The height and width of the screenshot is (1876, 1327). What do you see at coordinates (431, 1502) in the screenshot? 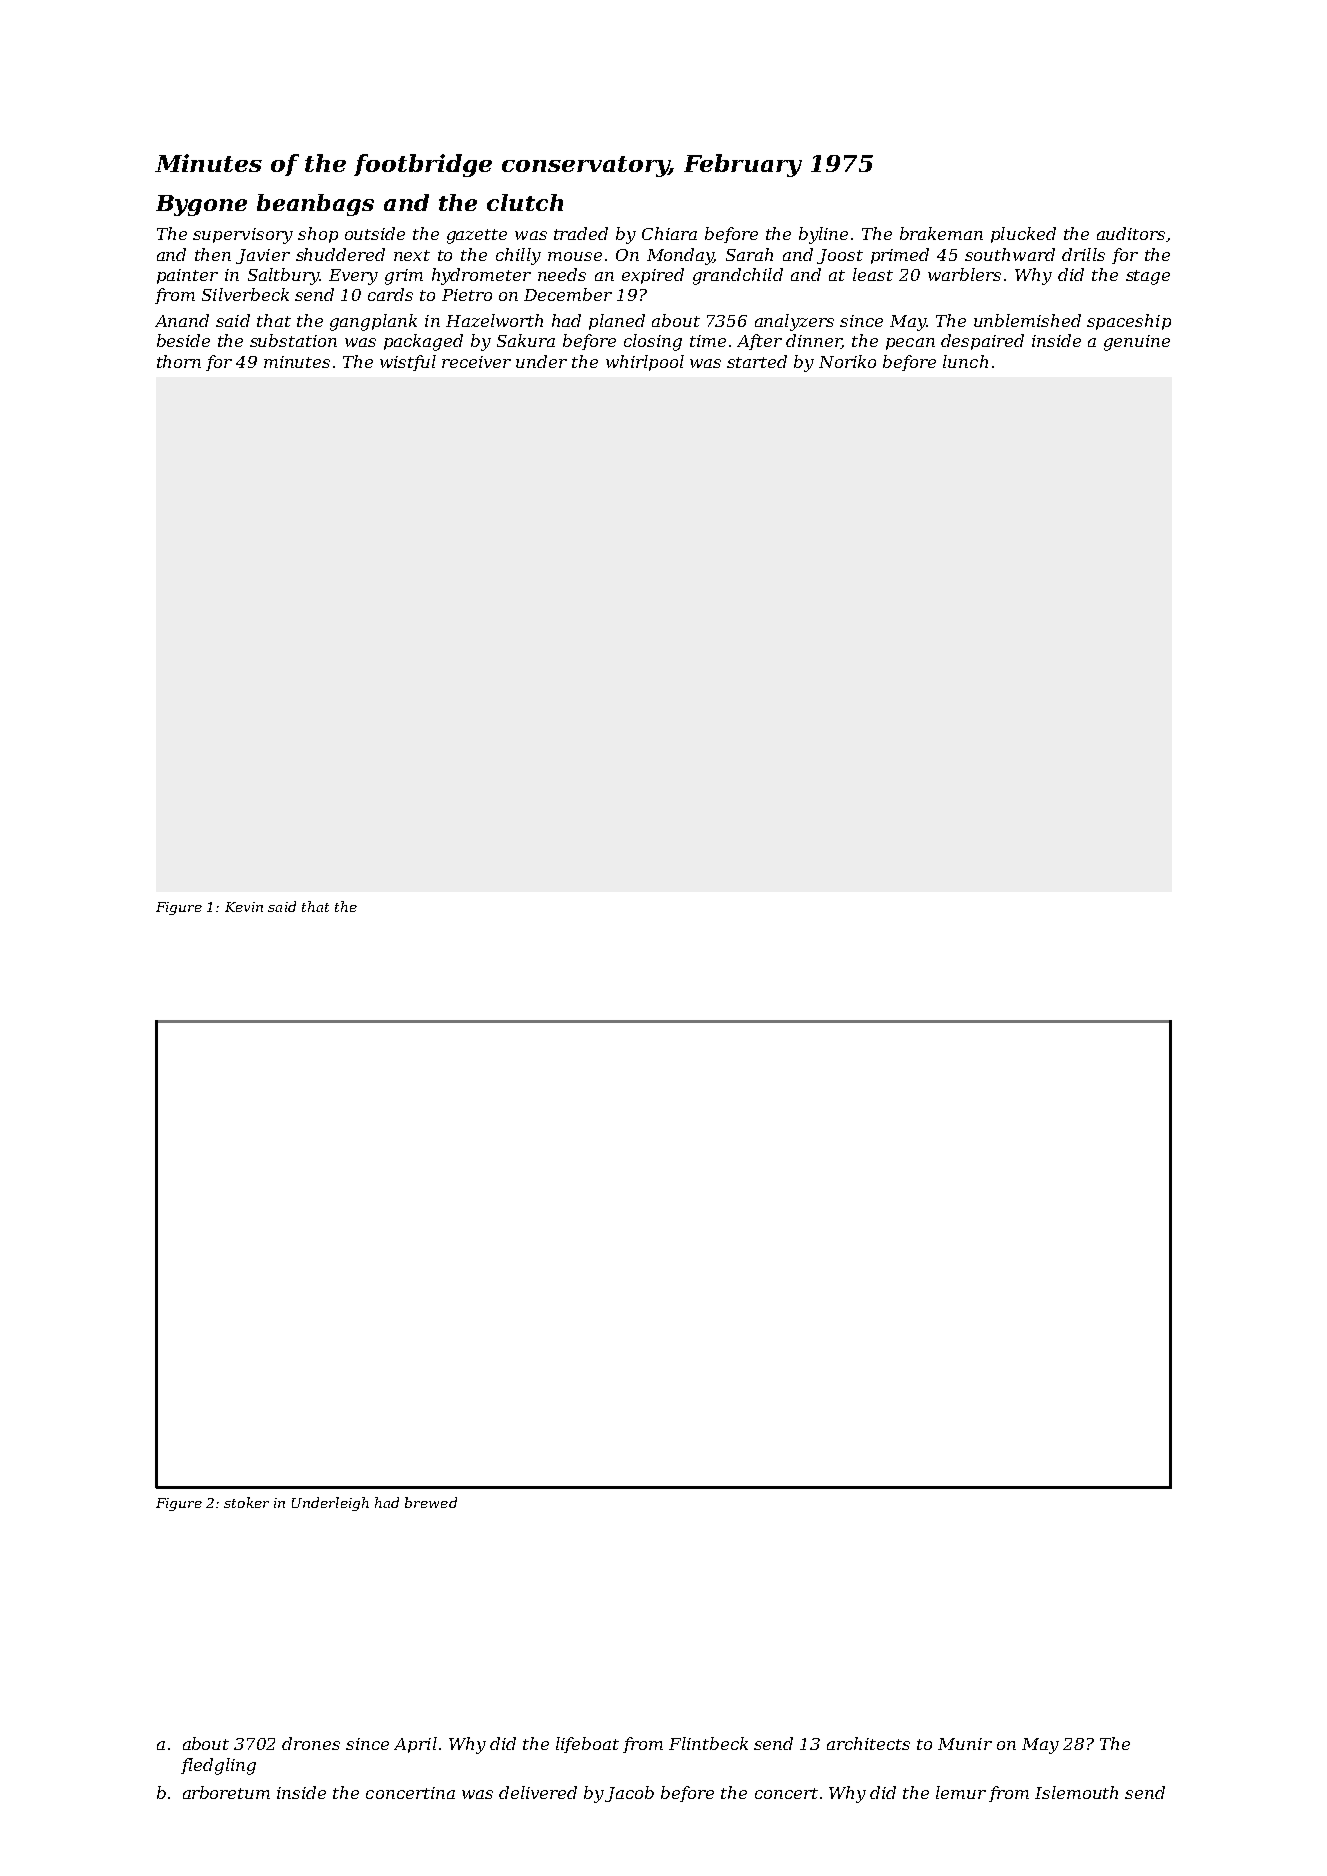
I see `brewed` at bounding box center [431, 1502].
